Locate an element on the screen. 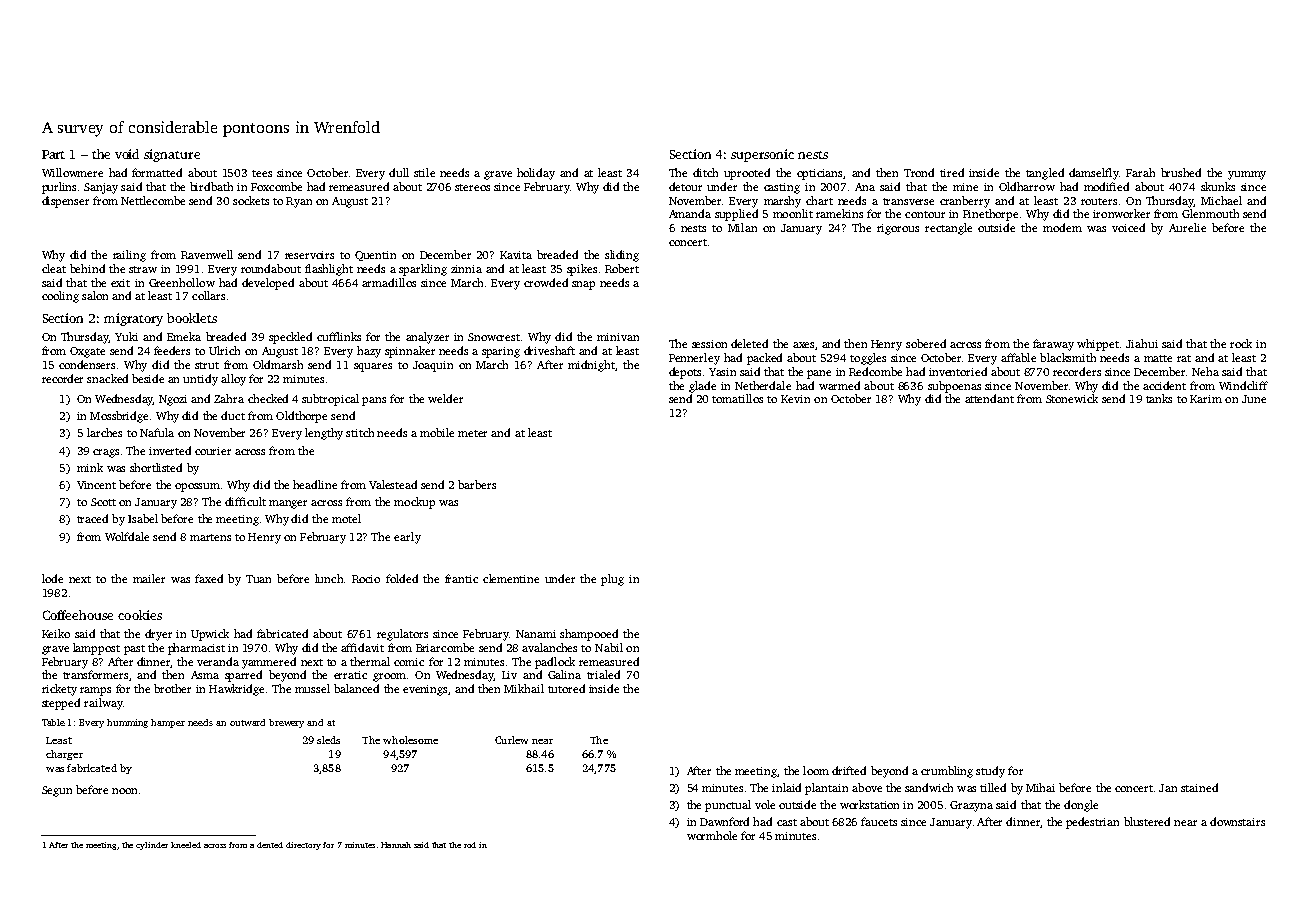 The width and height of the screenshot is (1308, 924). cylinder is located at coordinates (152, 846).
